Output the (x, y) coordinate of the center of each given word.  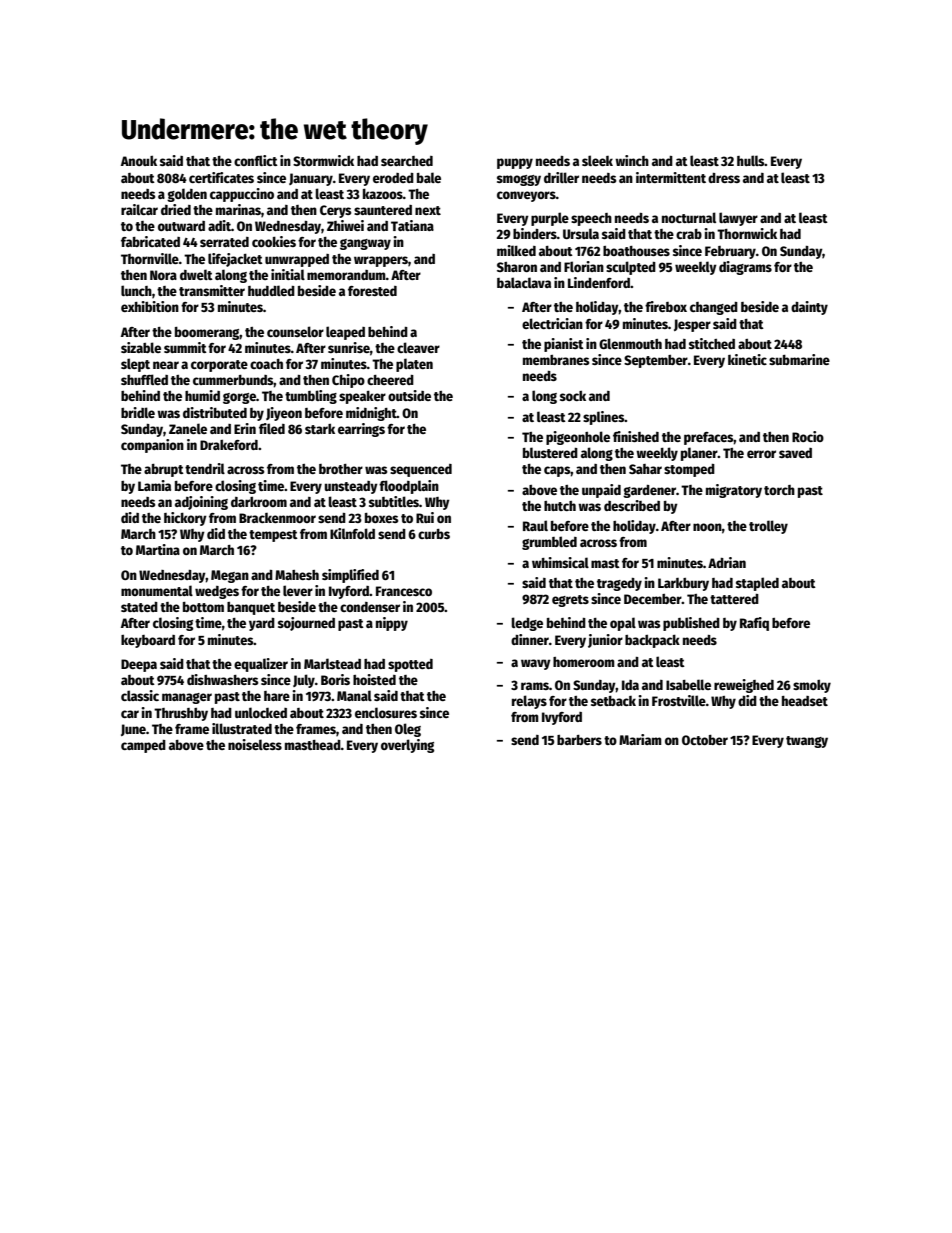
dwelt (196, 274)
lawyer (738, 219)
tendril (205, 468)
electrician (552, 323)
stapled (757, 584)
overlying (407, 746)
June (133, 730)
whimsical (560, 562)
